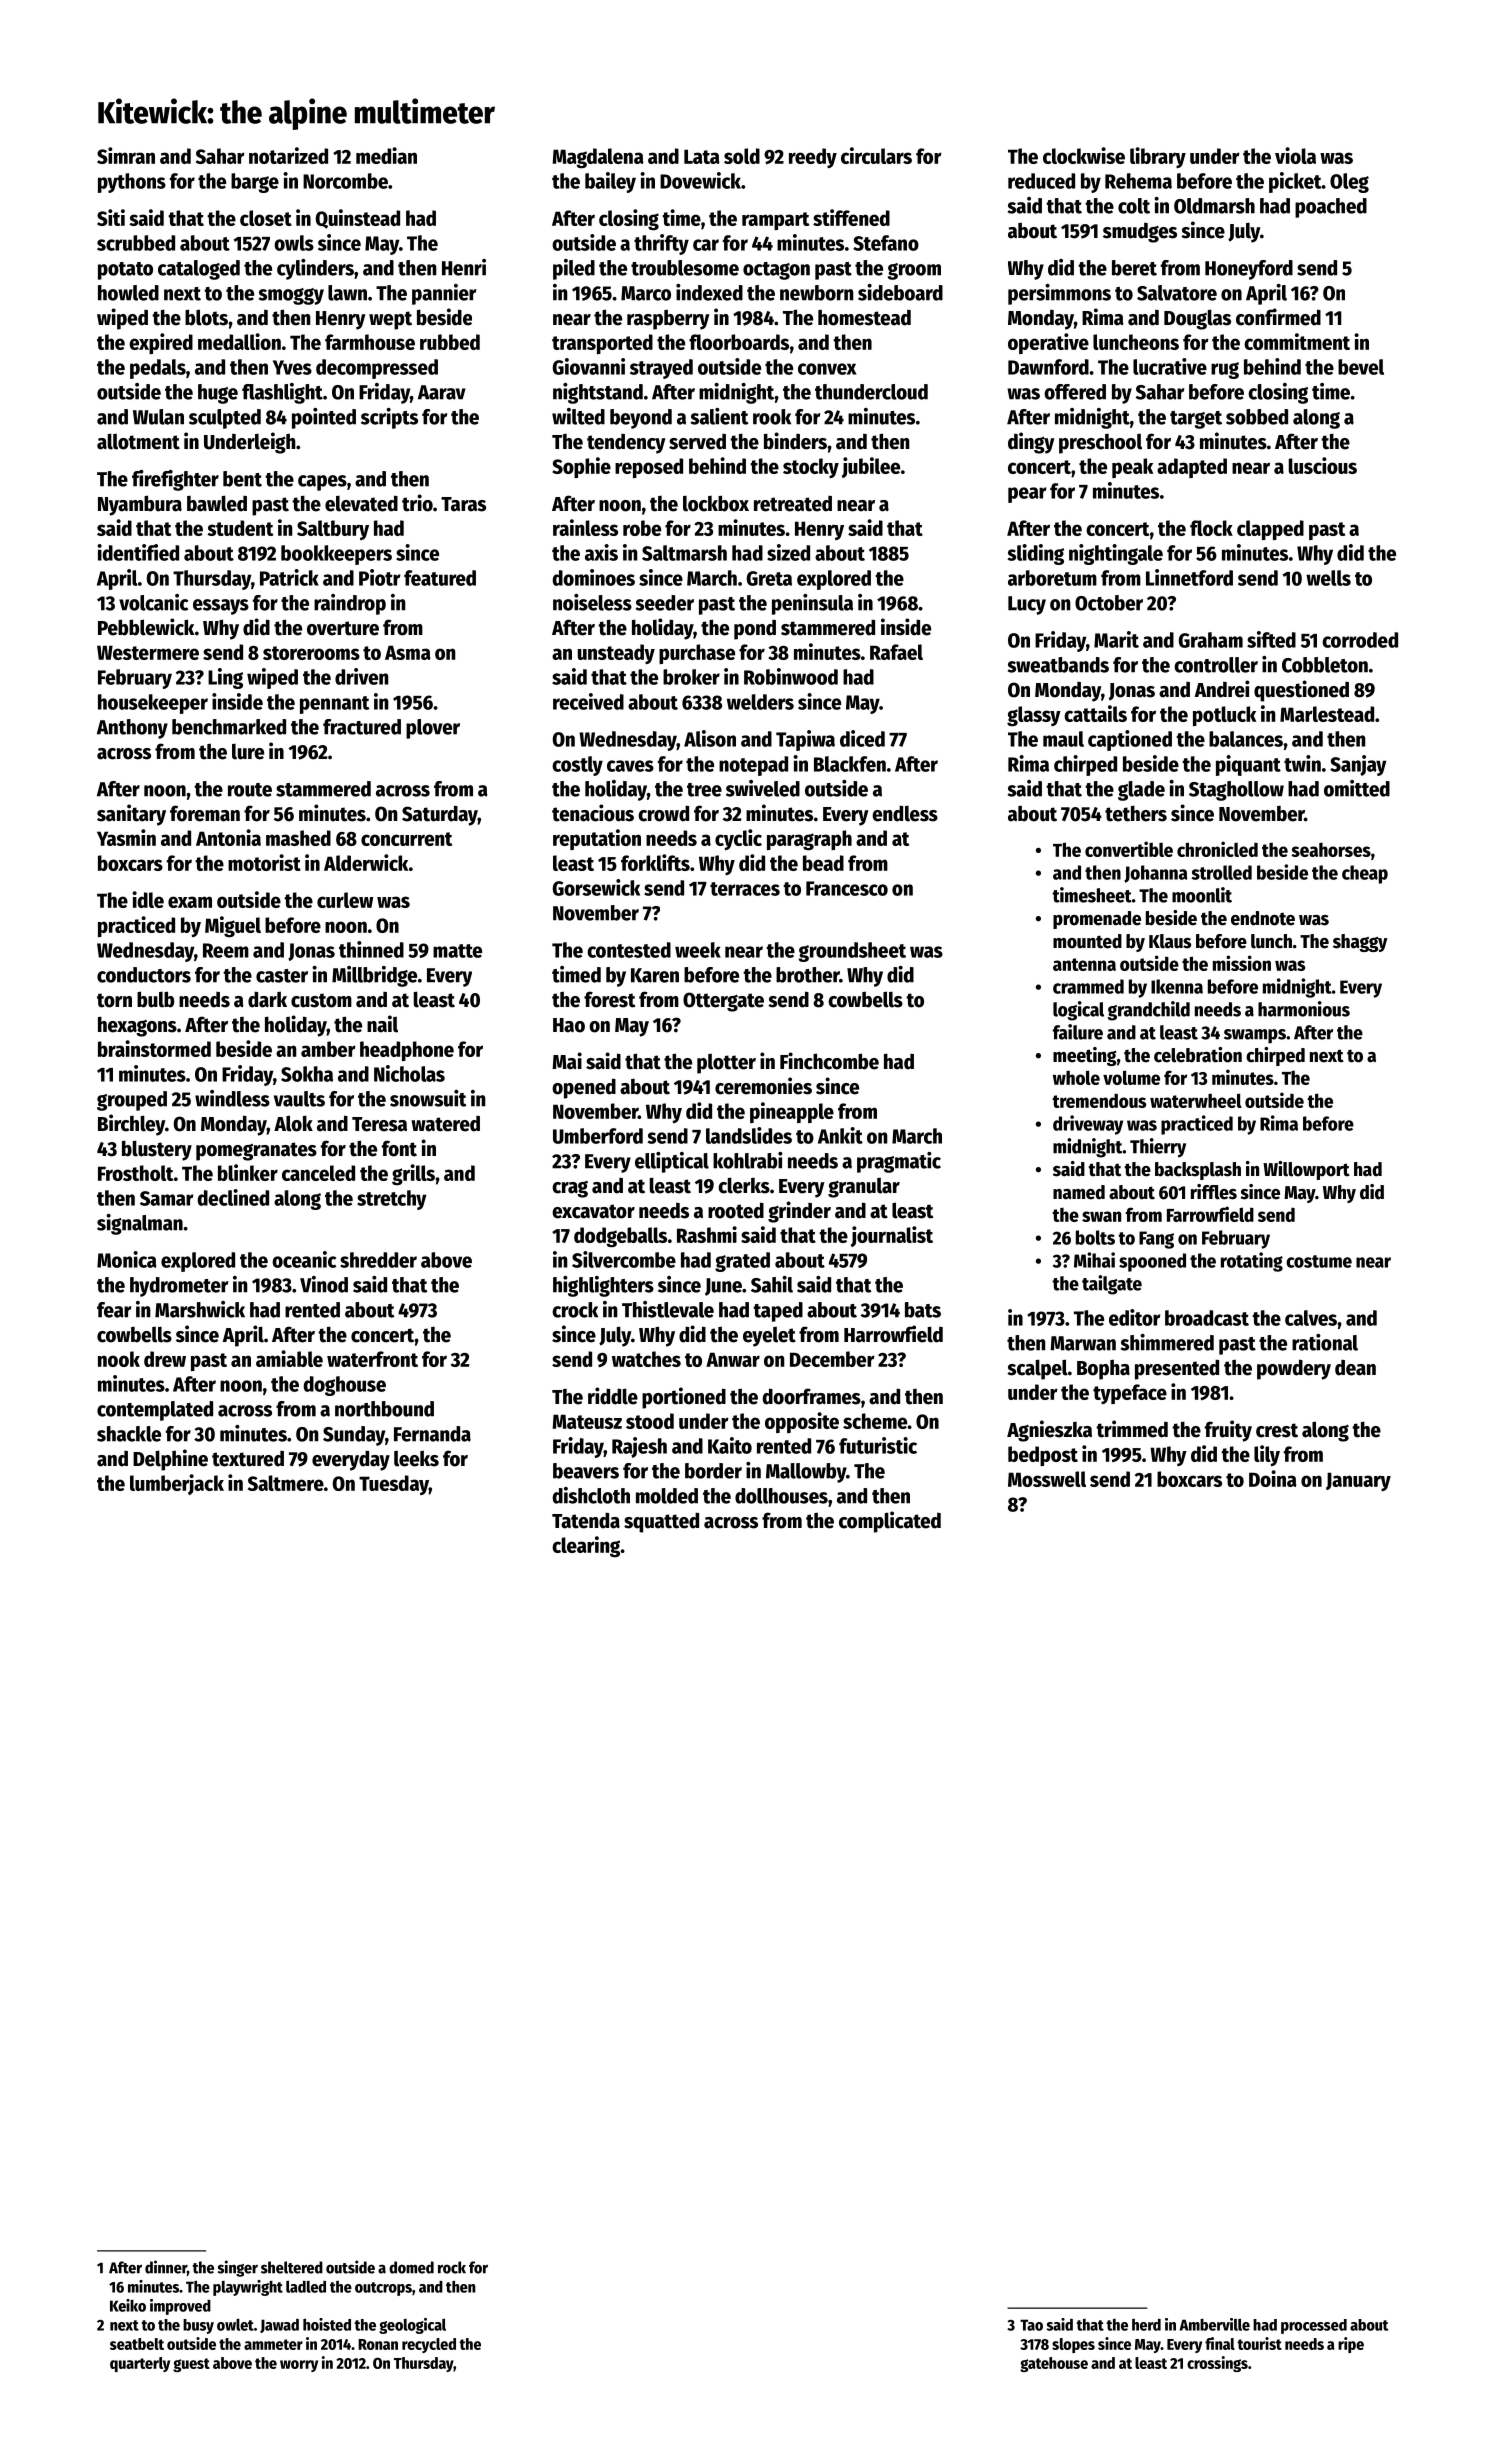 Image resolution: width=1496 pixels, height=2464 pixels. I want to click on torn, so click(114, 1000).
